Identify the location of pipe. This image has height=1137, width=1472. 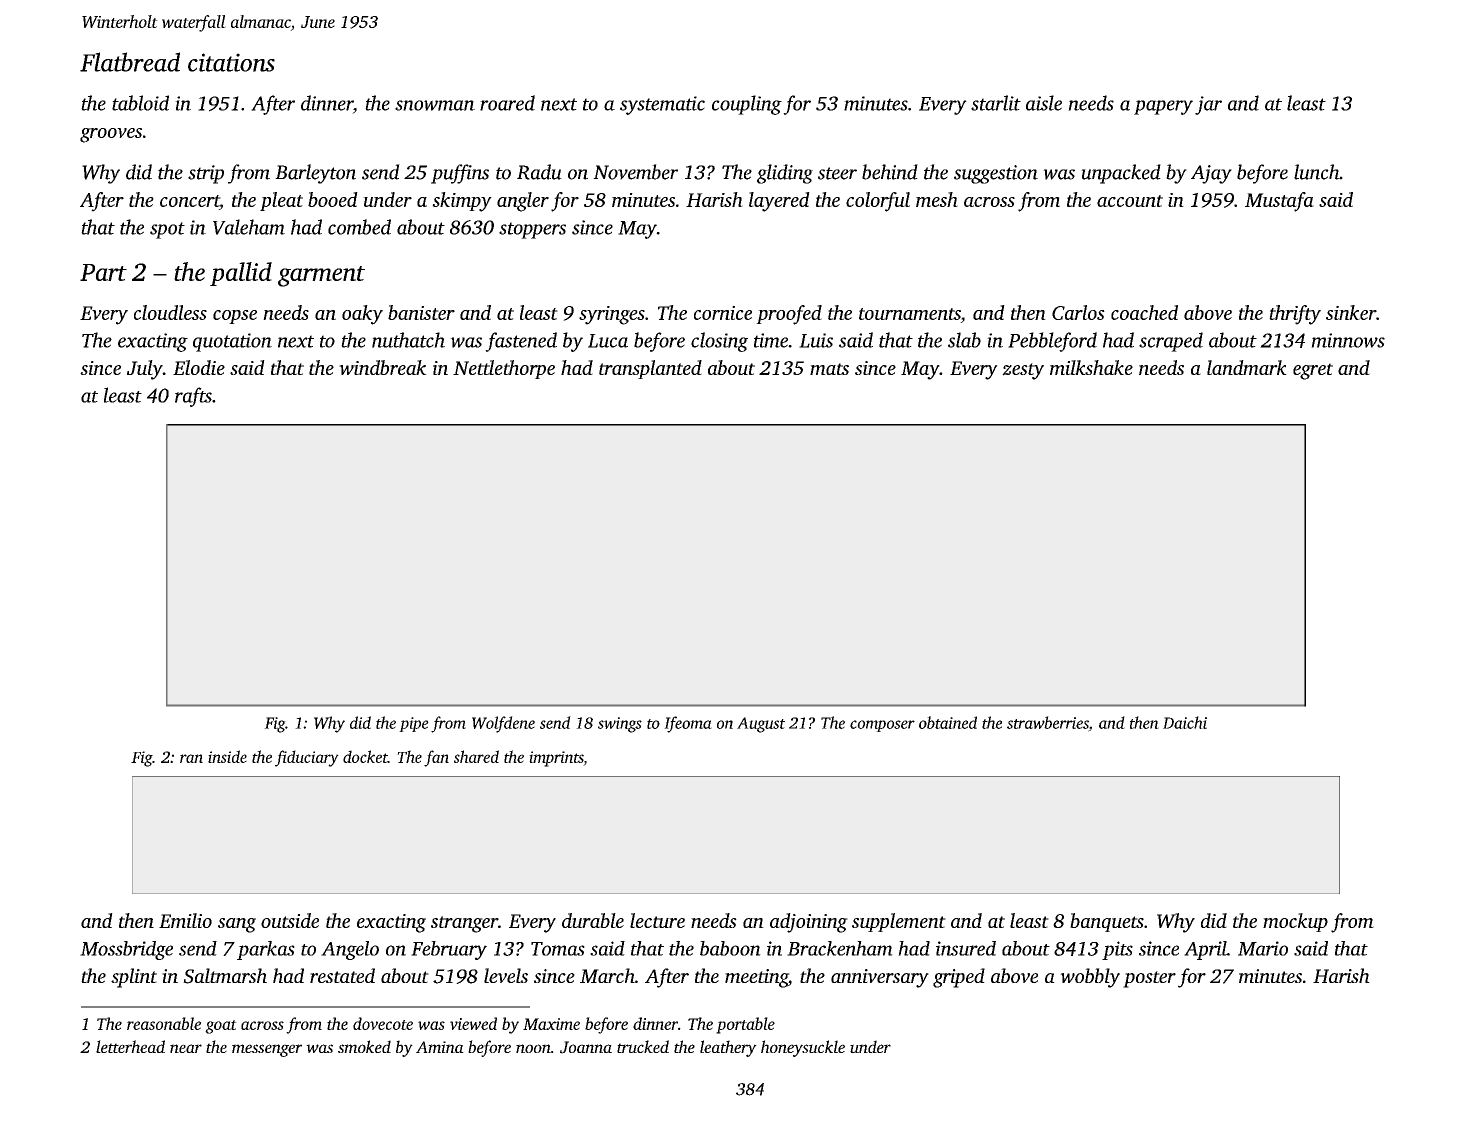
(414, 724).
